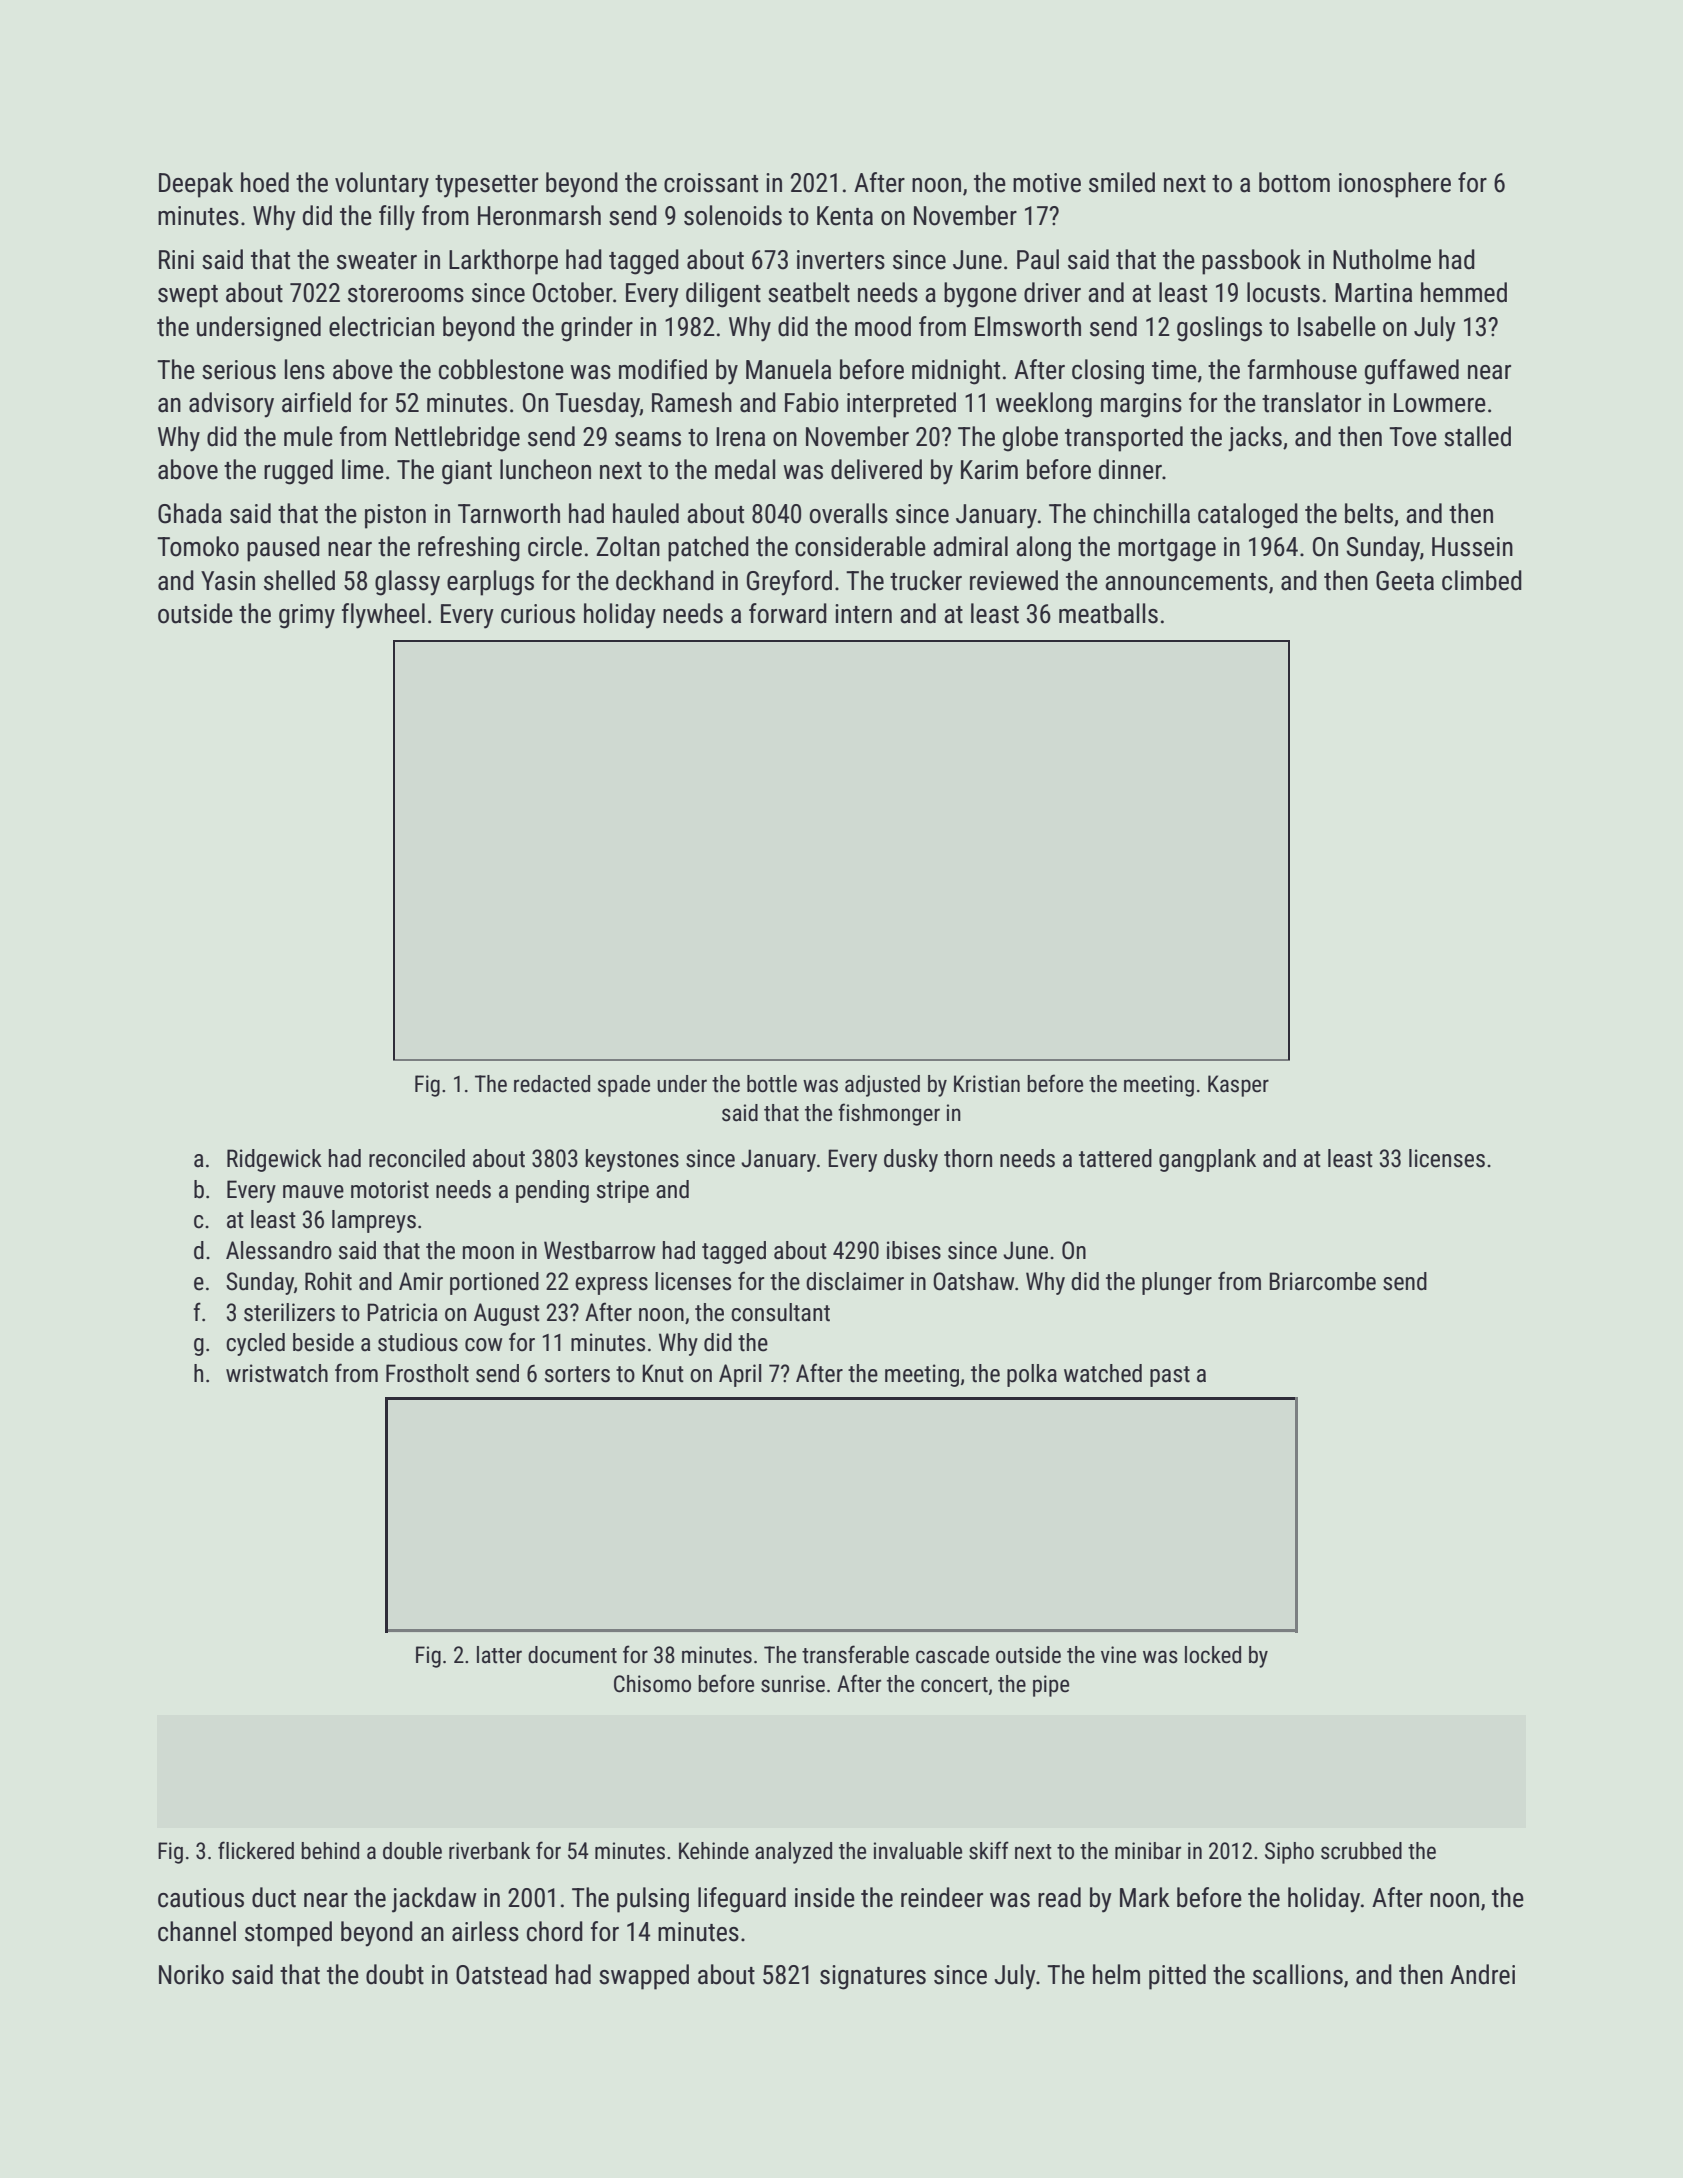 This page has height=2178, width=1683. What do you see at coordinates (646, 513) in the page?
I see `hauled` at bounding box center [646, 513].
